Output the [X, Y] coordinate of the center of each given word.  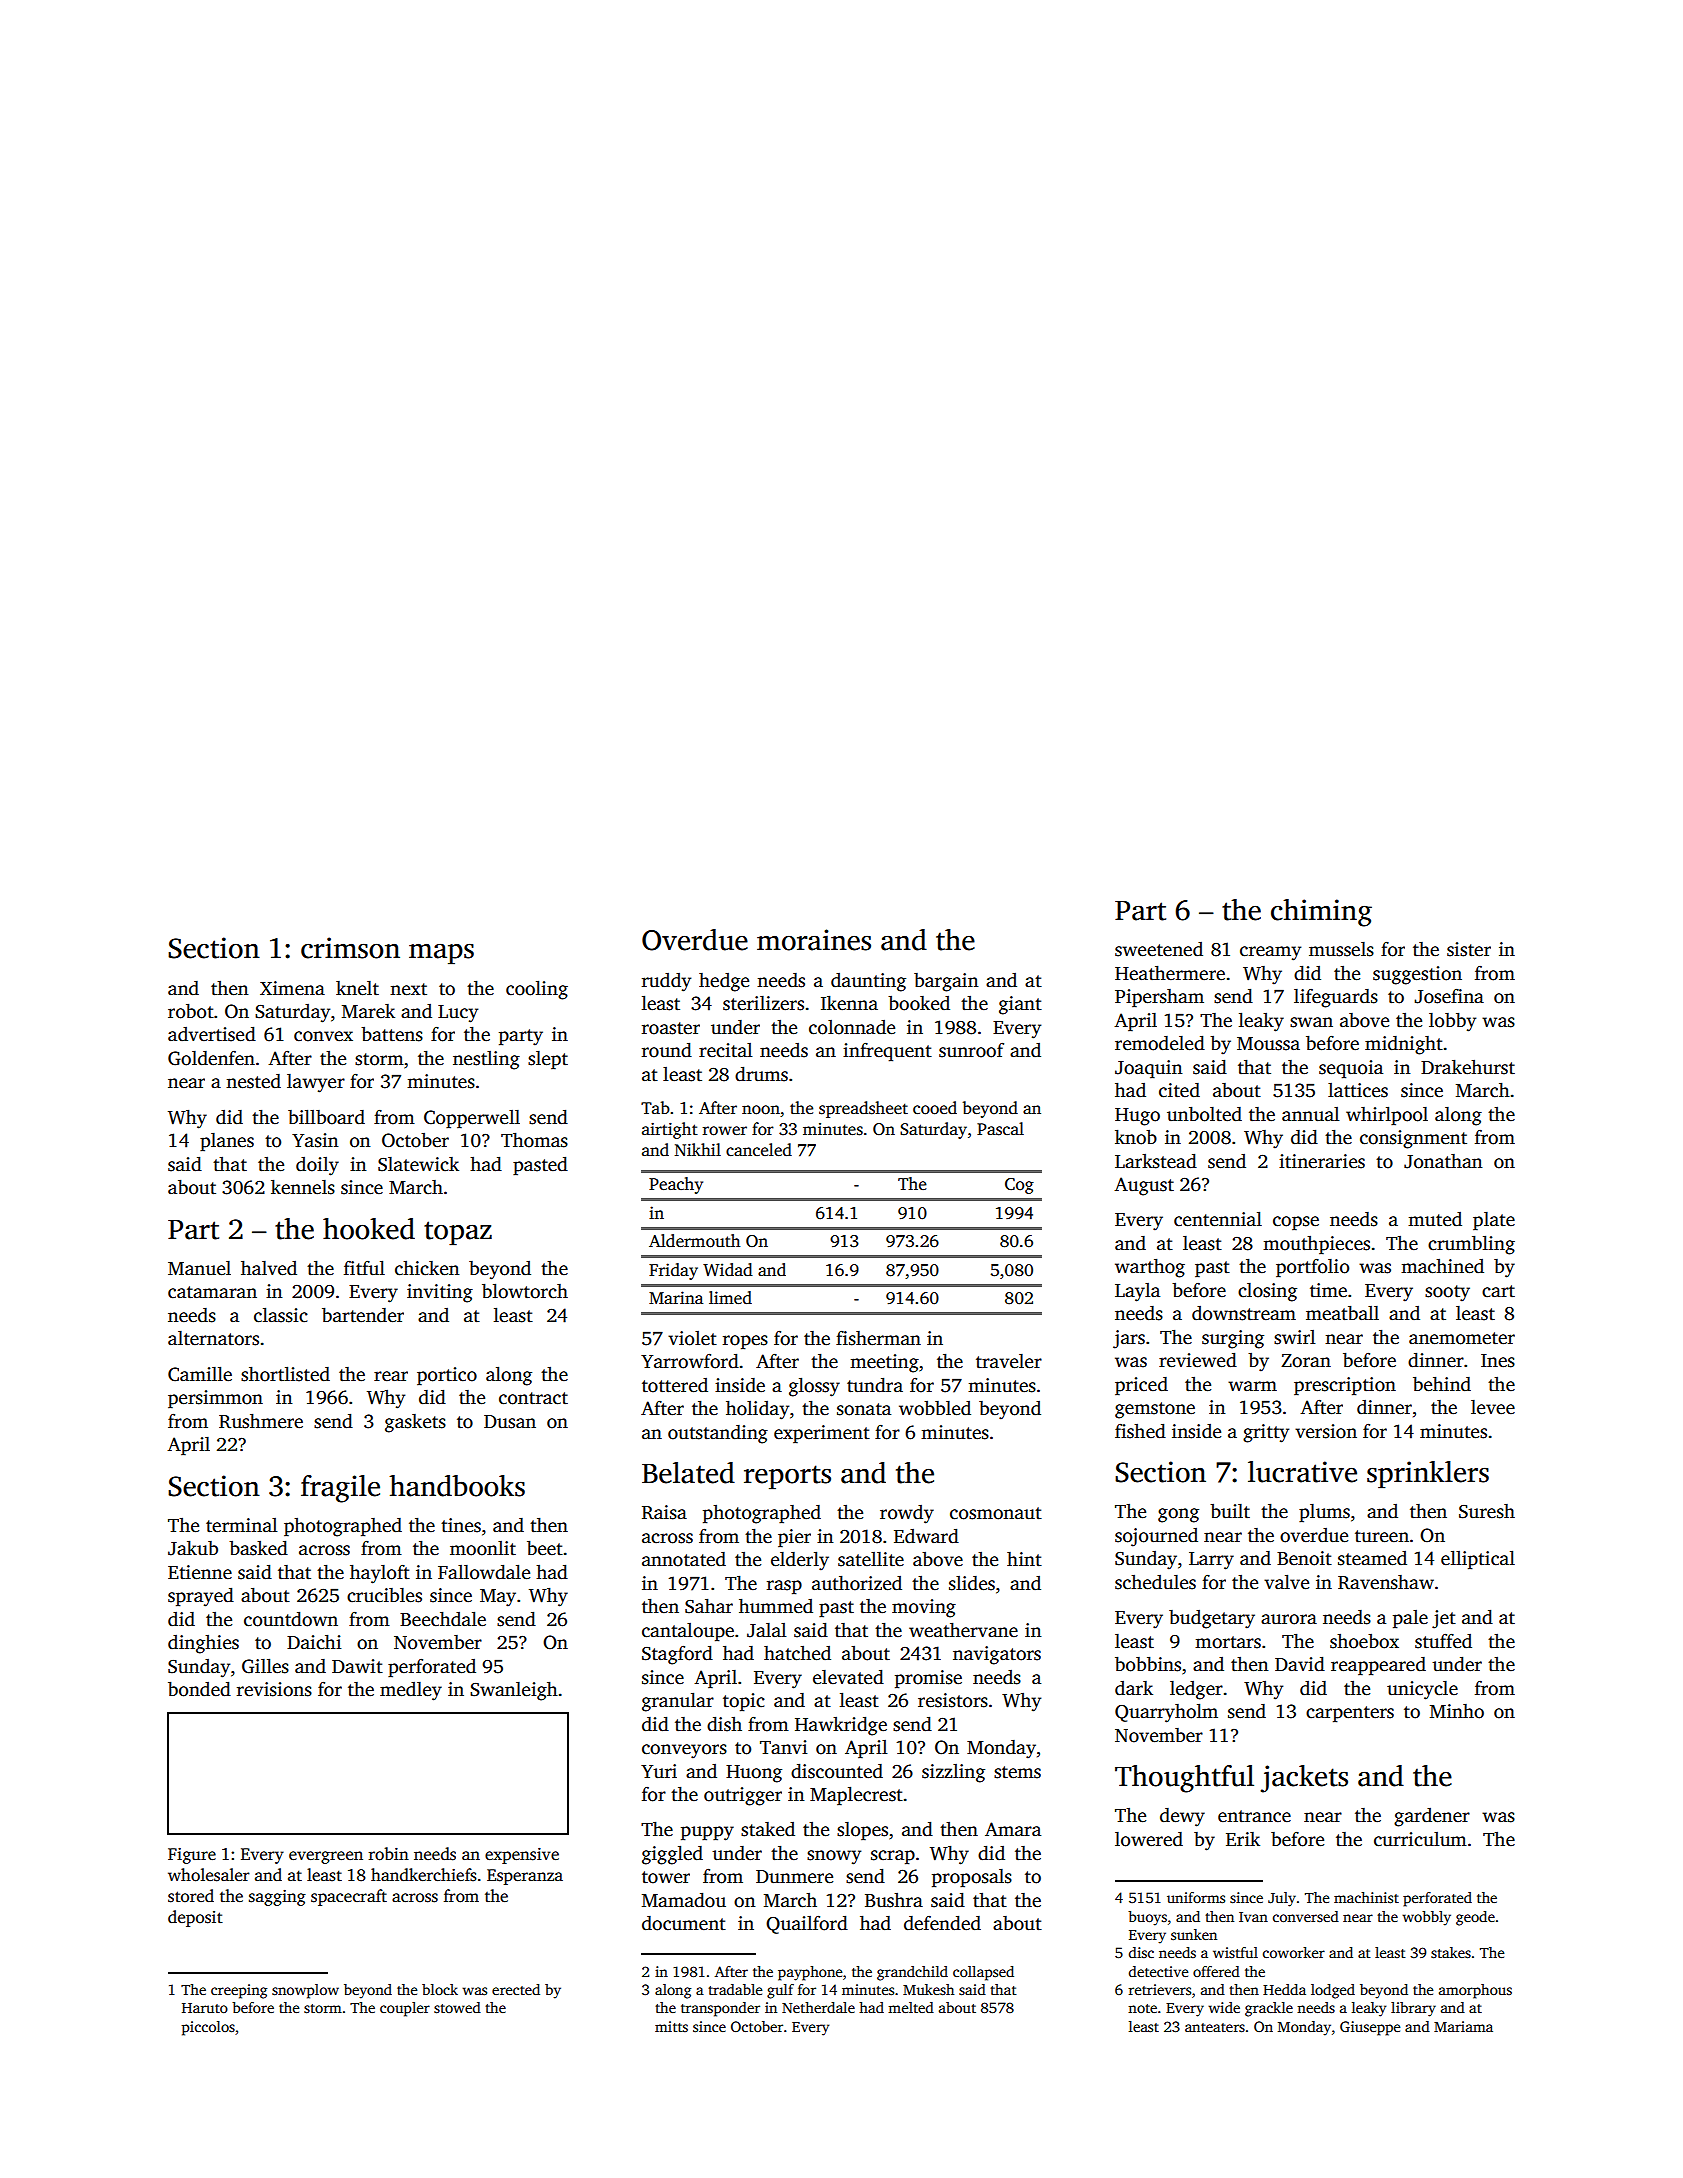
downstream [1244, 1313]
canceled [759, 1150]
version [1326, 1431]
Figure [192, 1856]
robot [191, 1011]
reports [787, 1477]
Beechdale [443, 1619]
